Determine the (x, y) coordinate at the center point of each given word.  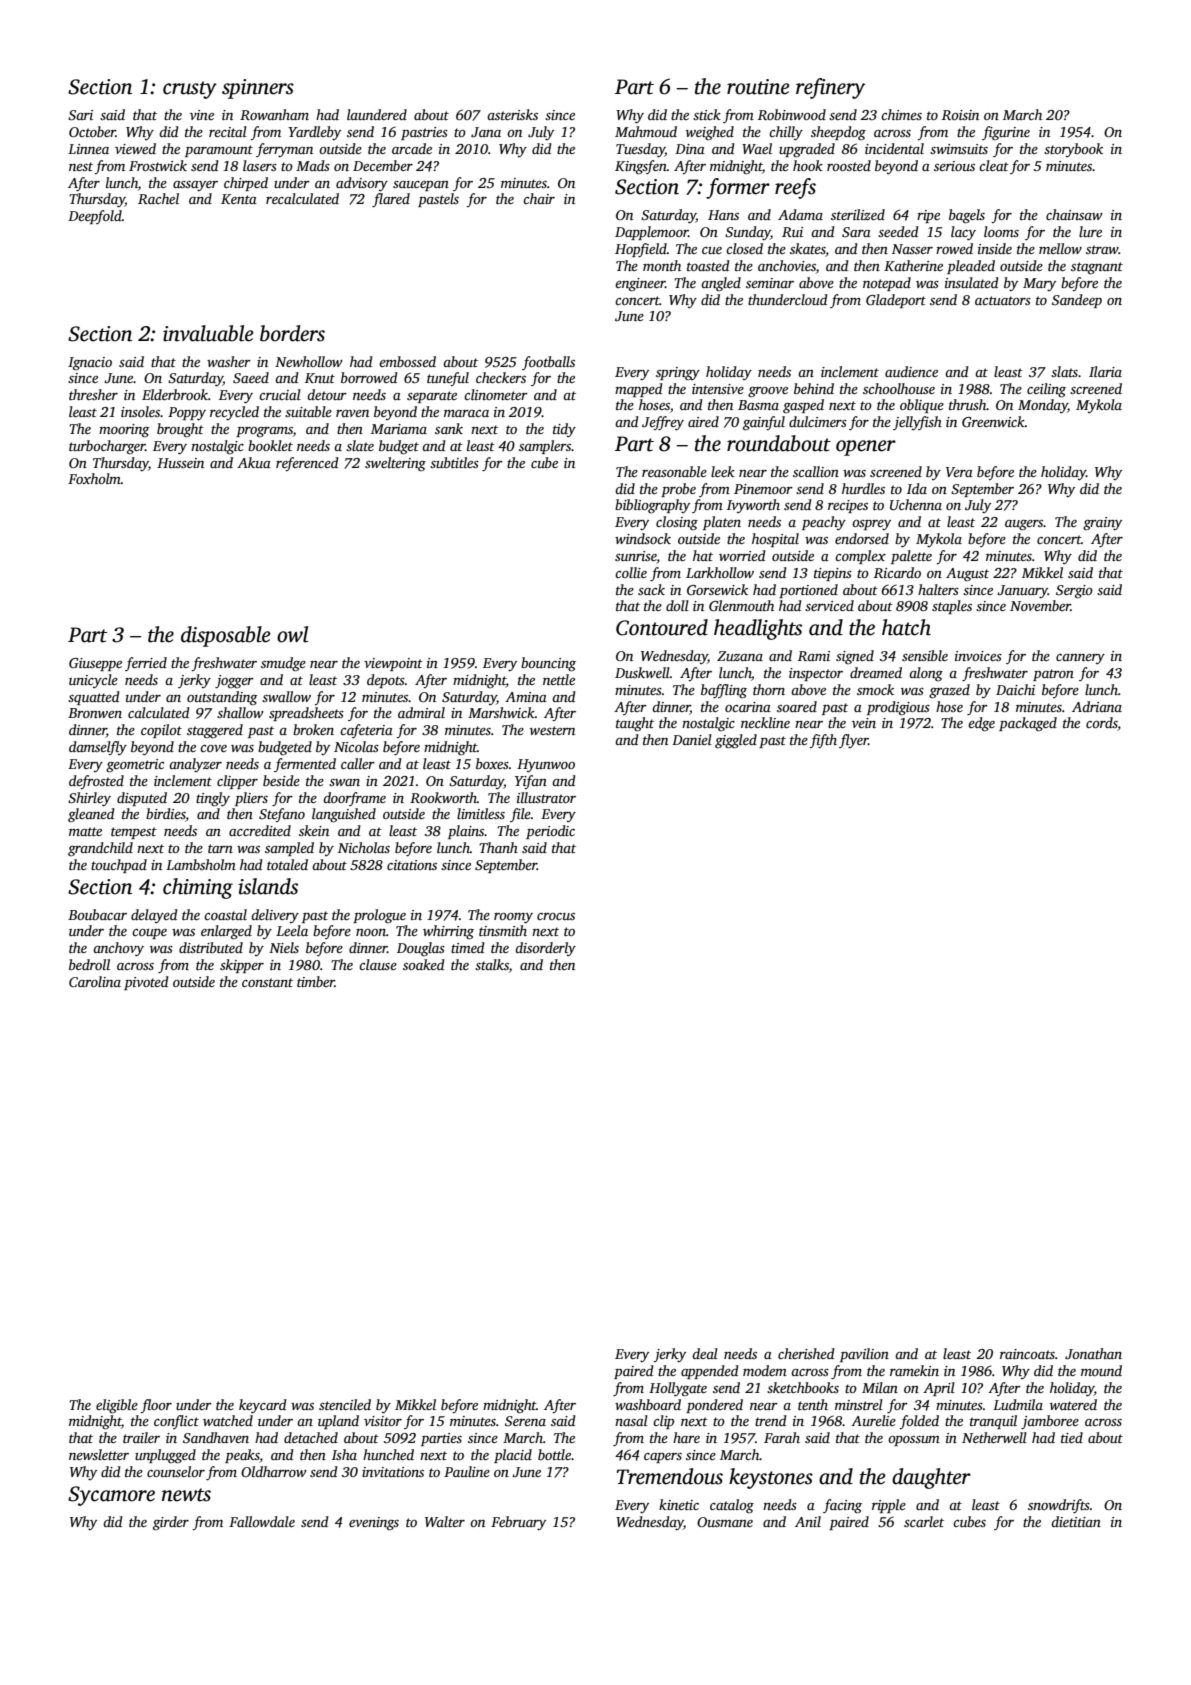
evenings (374, 1524)
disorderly (545, 949)
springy (678, 374)
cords (1102, 724)
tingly (213, 799)
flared (391, 200)
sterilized (858, 214)
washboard (648, 1404)
